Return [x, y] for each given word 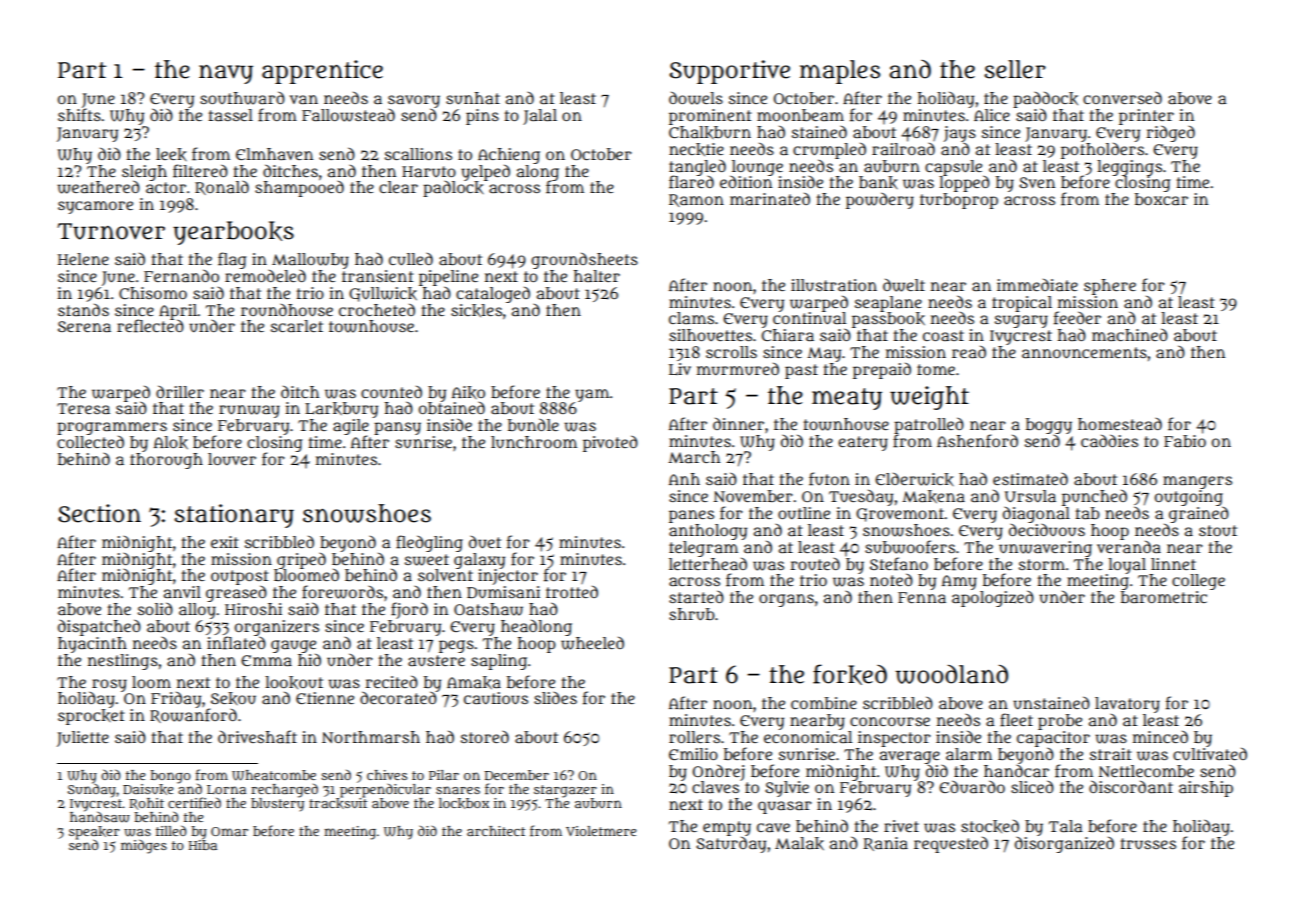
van [304, 99]
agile [351, 427]
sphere [1110, 287]
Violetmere [601, 831]
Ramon [696, 200]
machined [1130, 334]
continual [809, 318]
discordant [1131, 786]
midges [144, 846]
